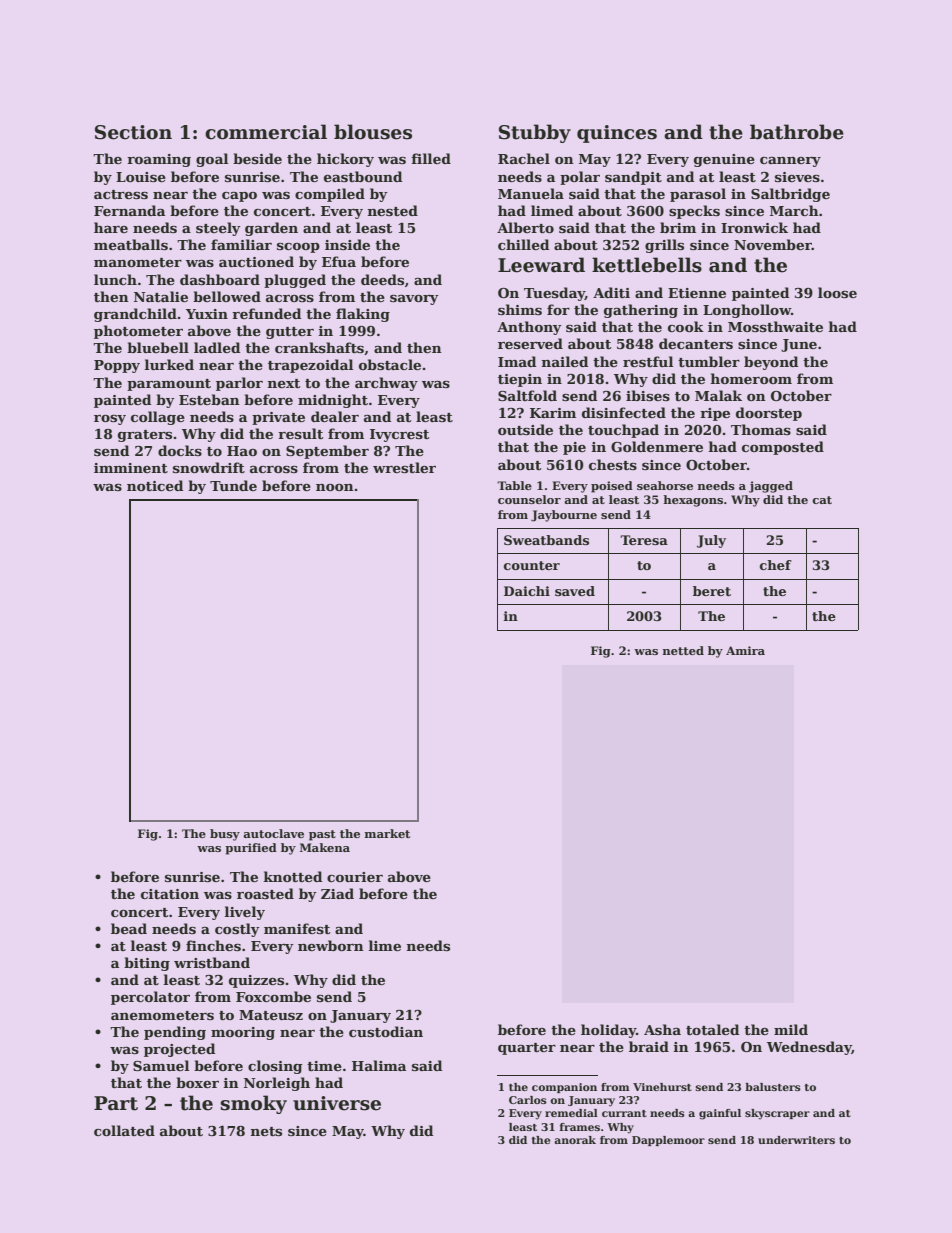  What do you see at coordinates (527, 395) in the page?
I see `Saltfold` at bounding box center [527, 395].
